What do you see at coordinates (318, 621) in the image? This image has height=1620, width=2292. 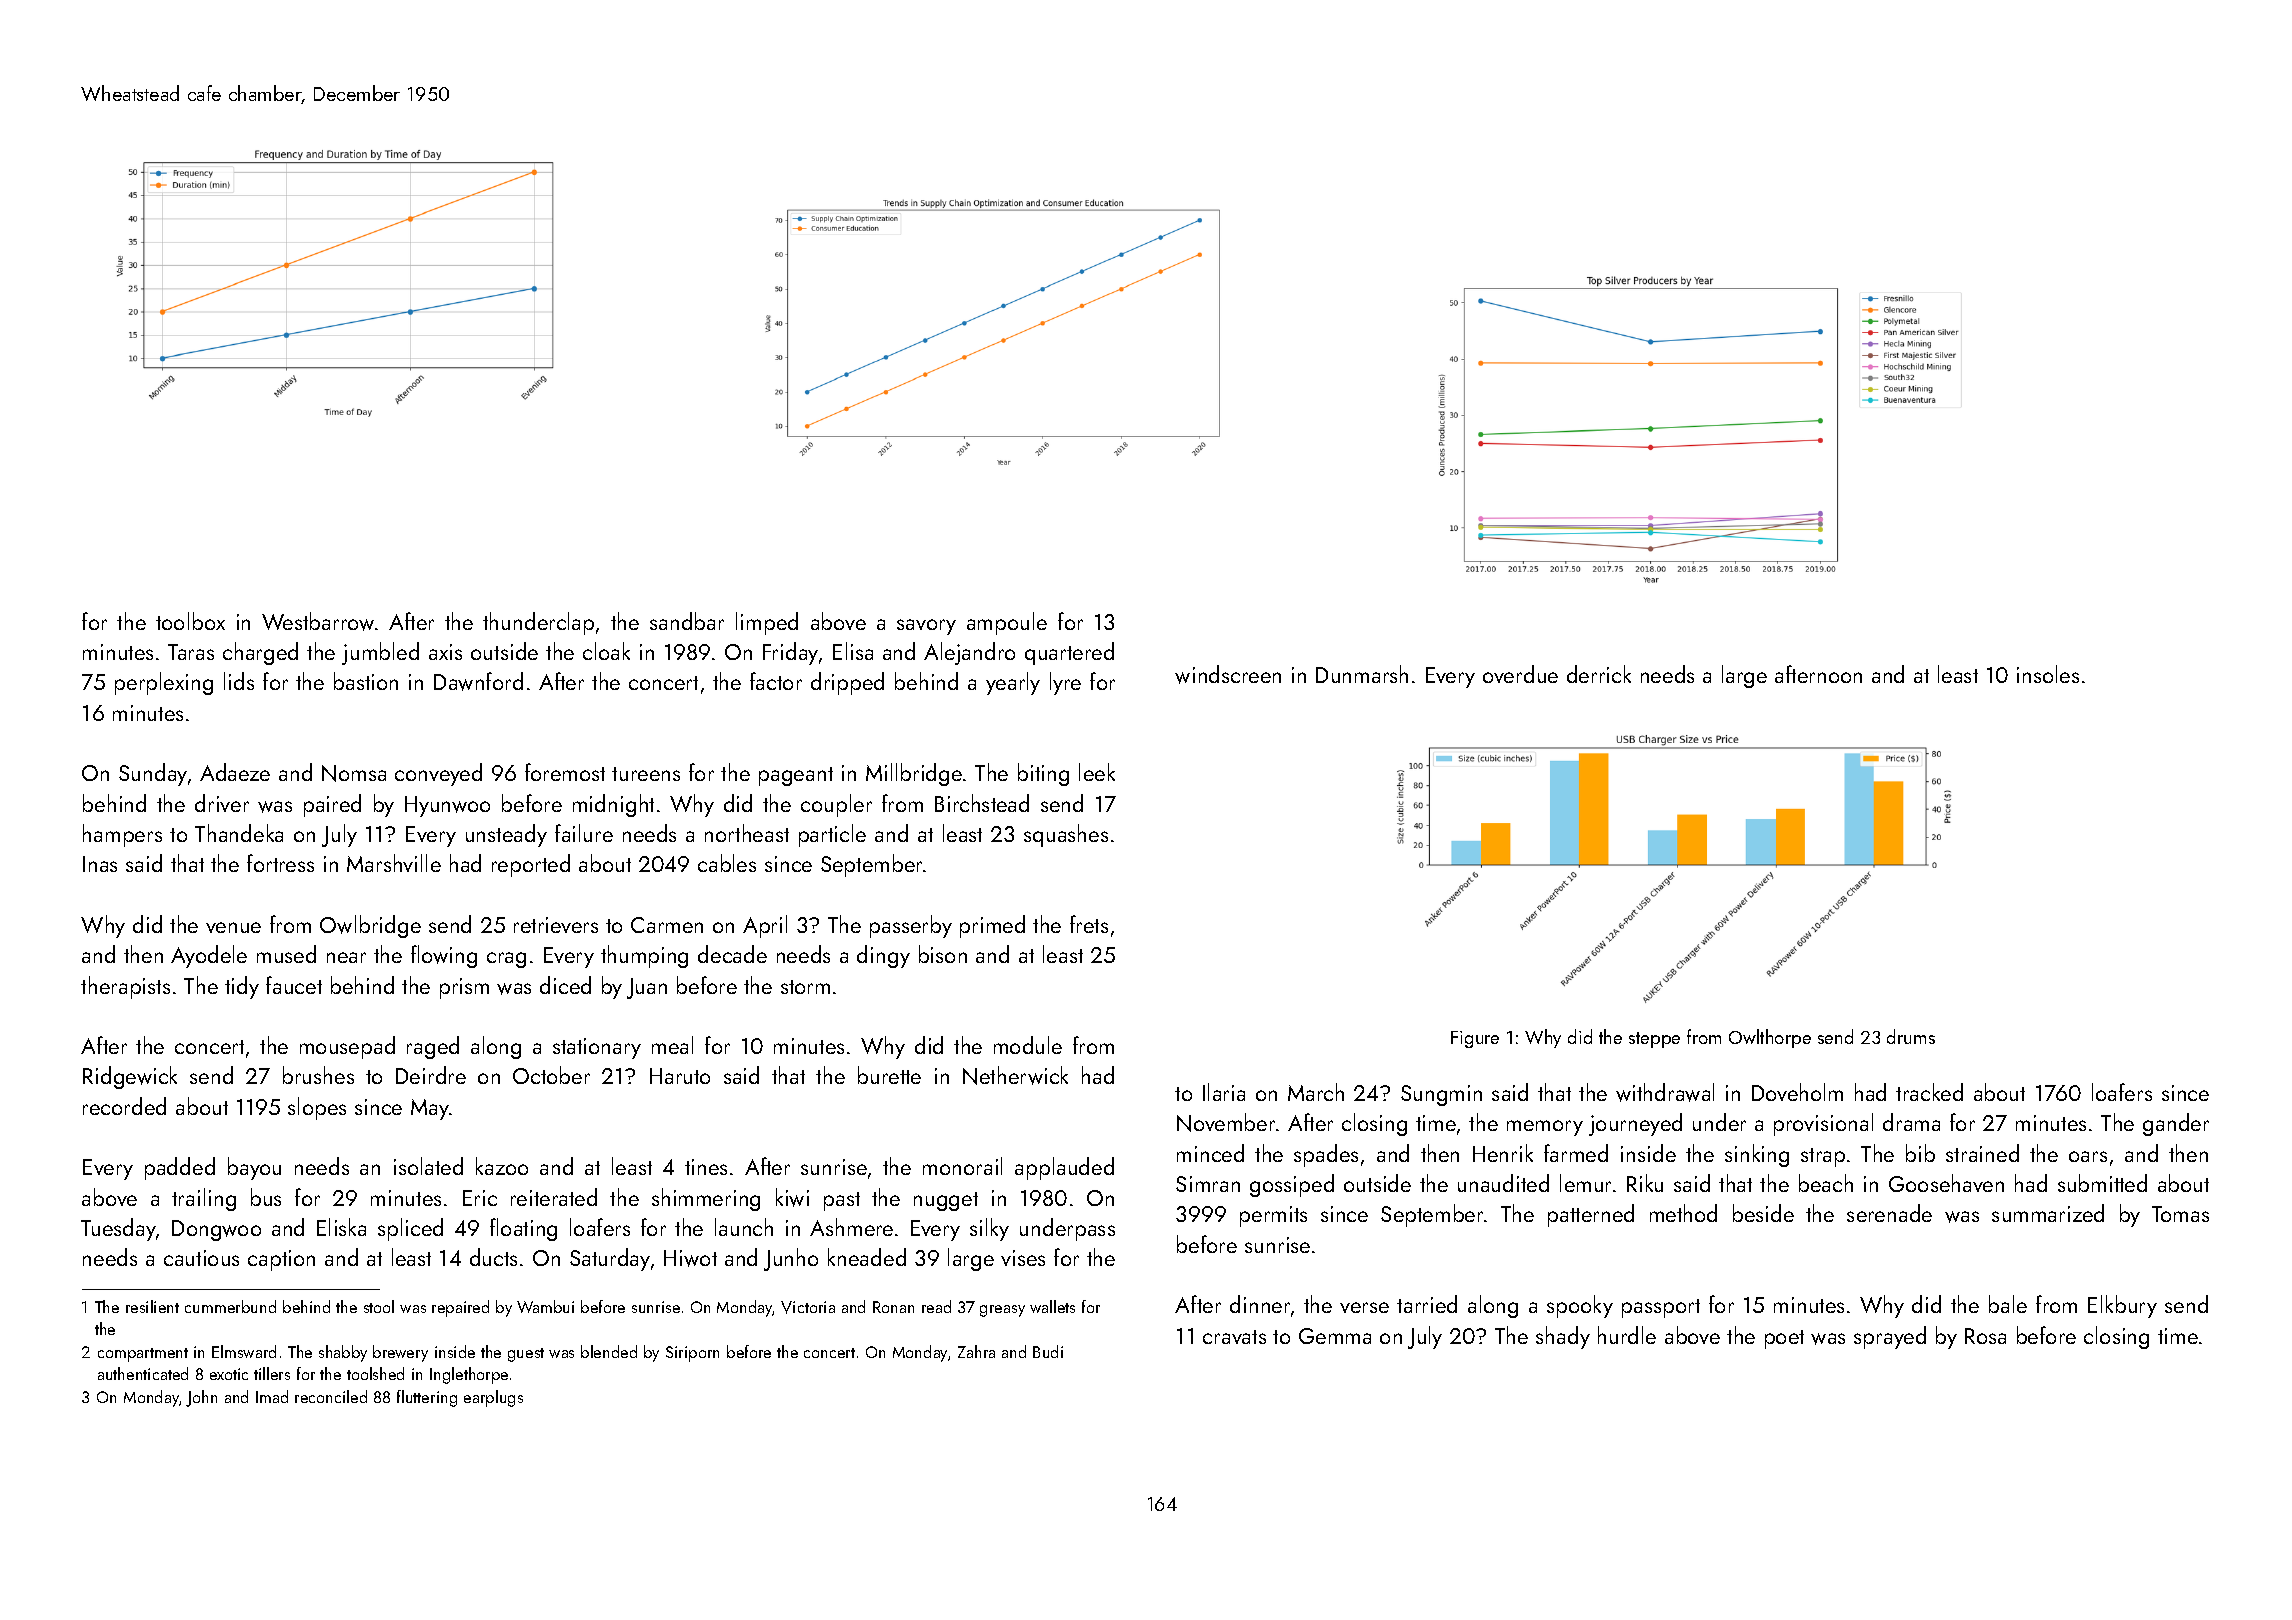 I see `Westbarrow` at bounding box center [318, 621].
